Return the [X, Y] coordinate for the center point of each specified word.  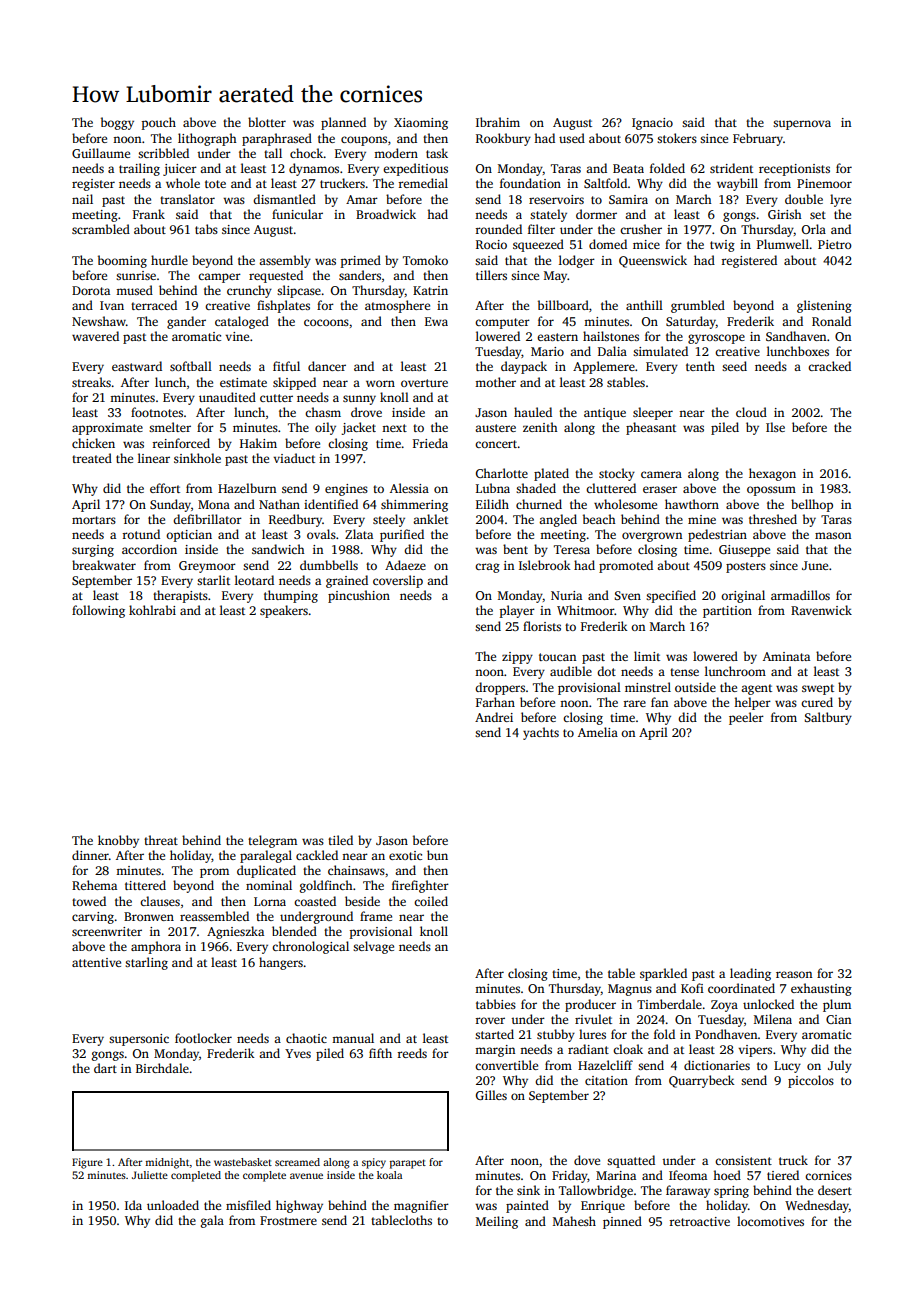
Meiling [497, 1222]
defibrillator [207, 519]
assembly [285, 261]
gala [212, 1221]
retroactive [699, 1221]
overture [424, 383]
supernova [802, 125]
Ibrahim [498, 122]
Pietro [835, 244]
